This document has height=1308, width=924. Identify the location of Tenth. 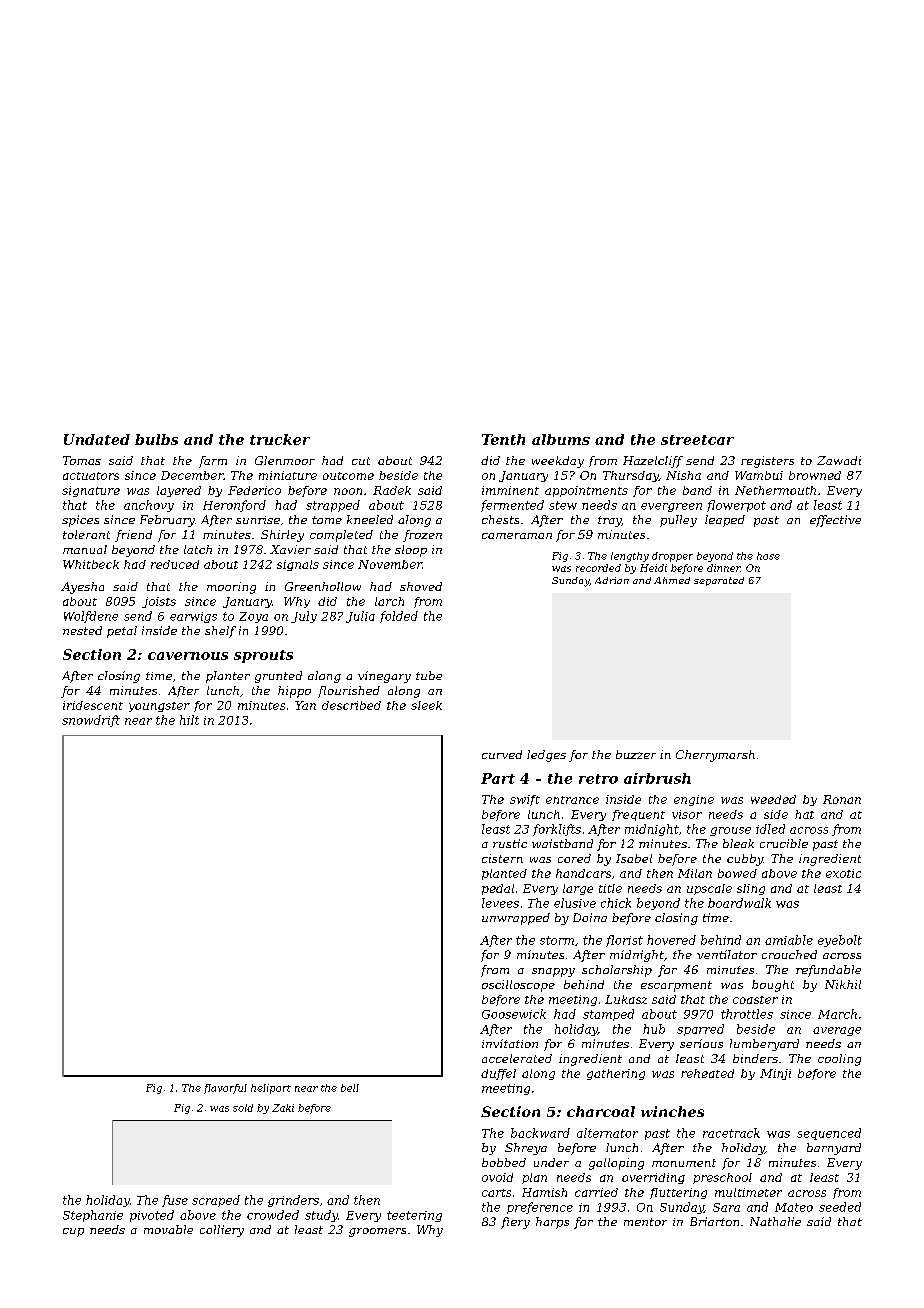
(503, 439).
